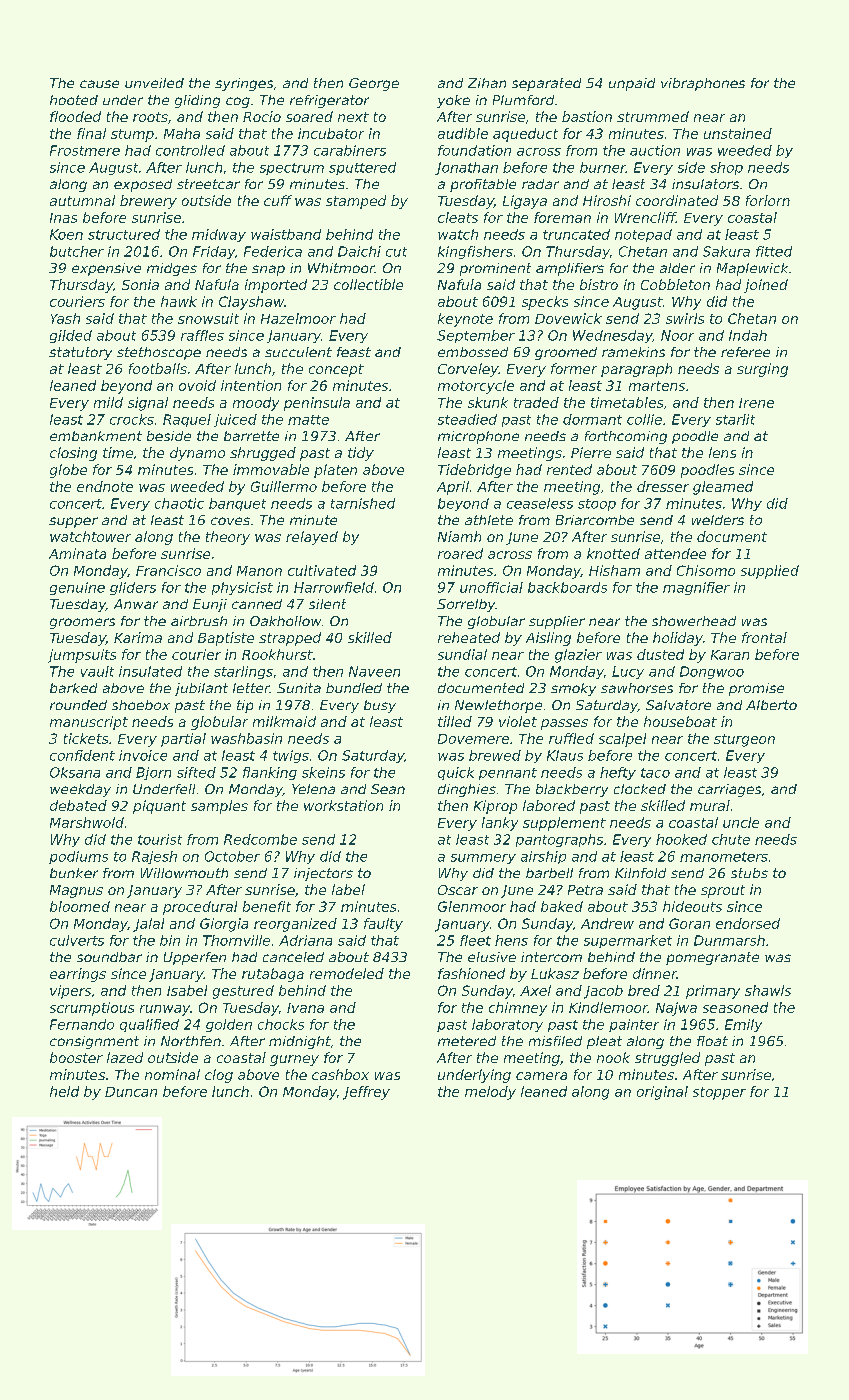 This screenshot has width=849, height=1400. I want to click on burner, so click(603, 167).
